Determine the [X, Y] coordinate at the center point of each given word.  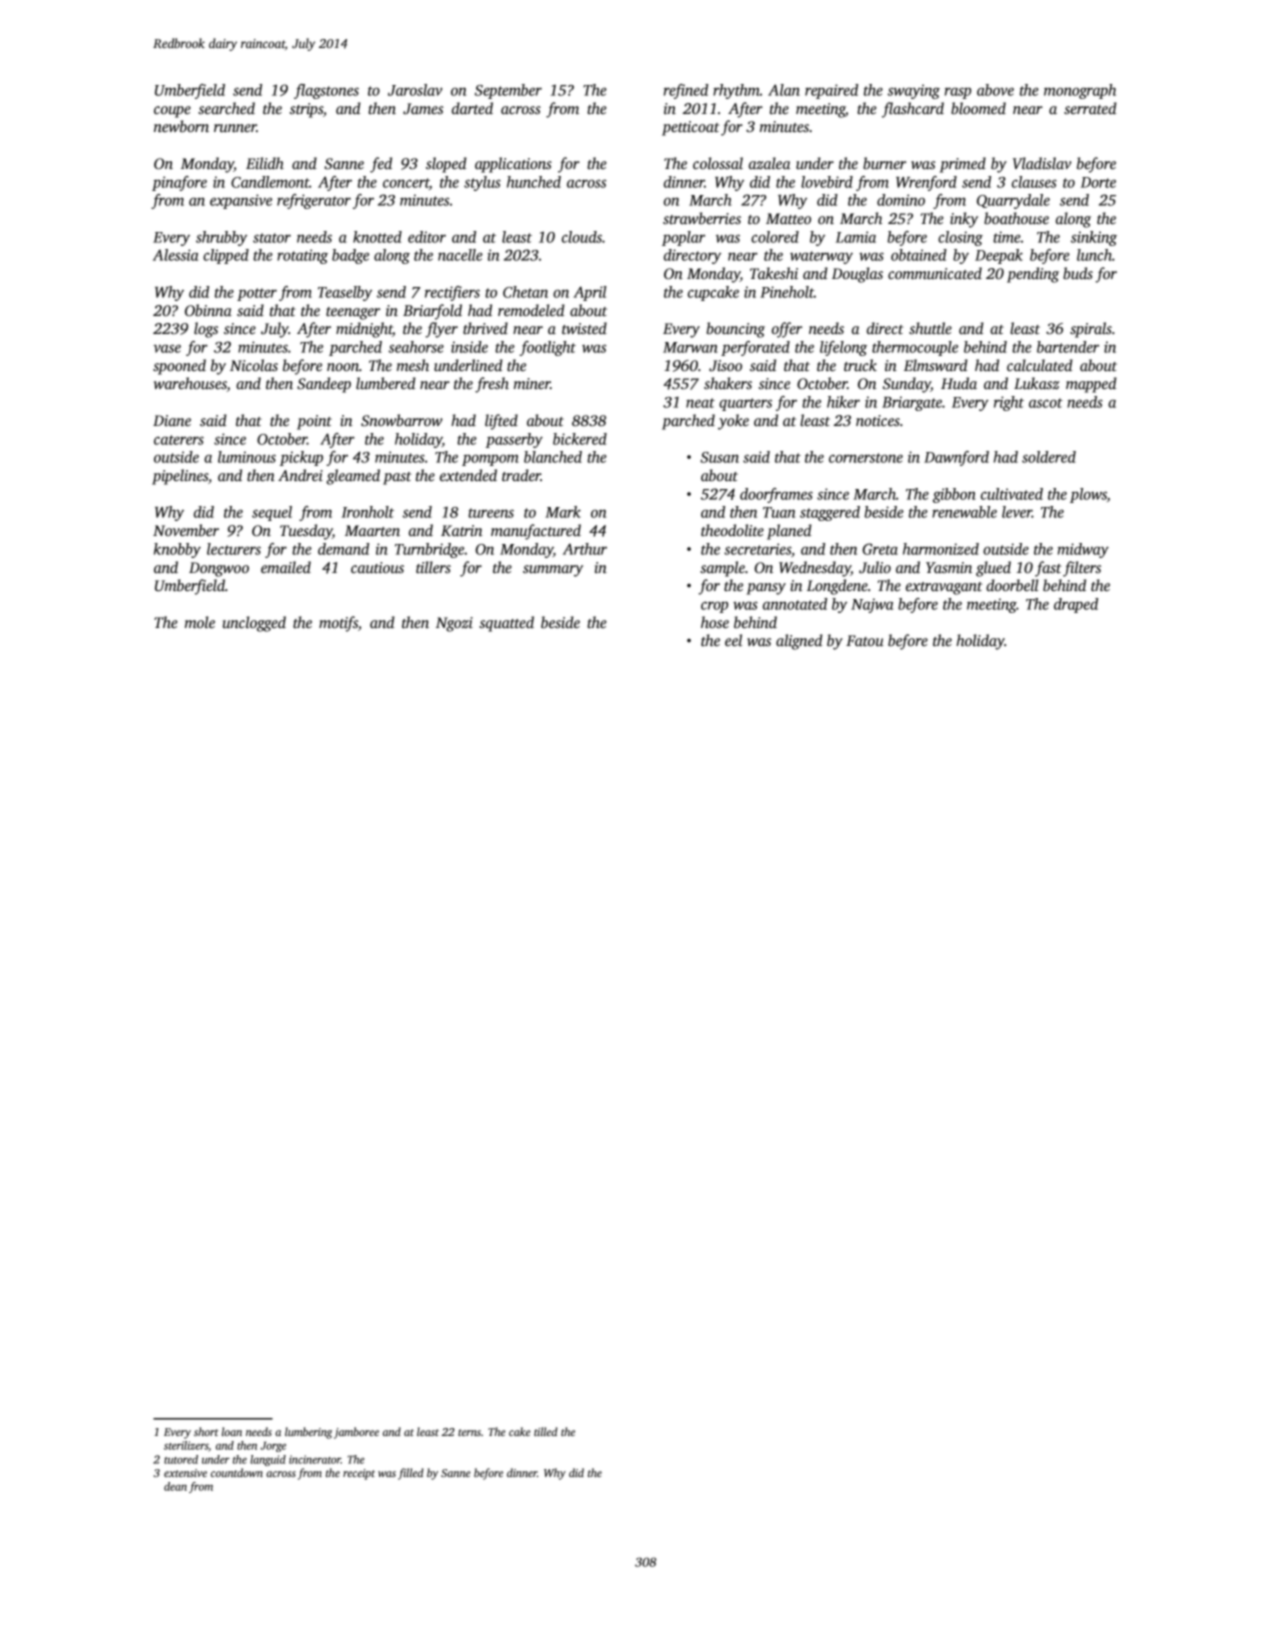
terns [469, 1432]
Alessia [175, 255]
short [206, 1431]
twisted [584, 328]
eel [733, 640]
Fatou [865, 640]
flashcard [913, 110]
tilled [546, 1431]
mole [200, 622]
